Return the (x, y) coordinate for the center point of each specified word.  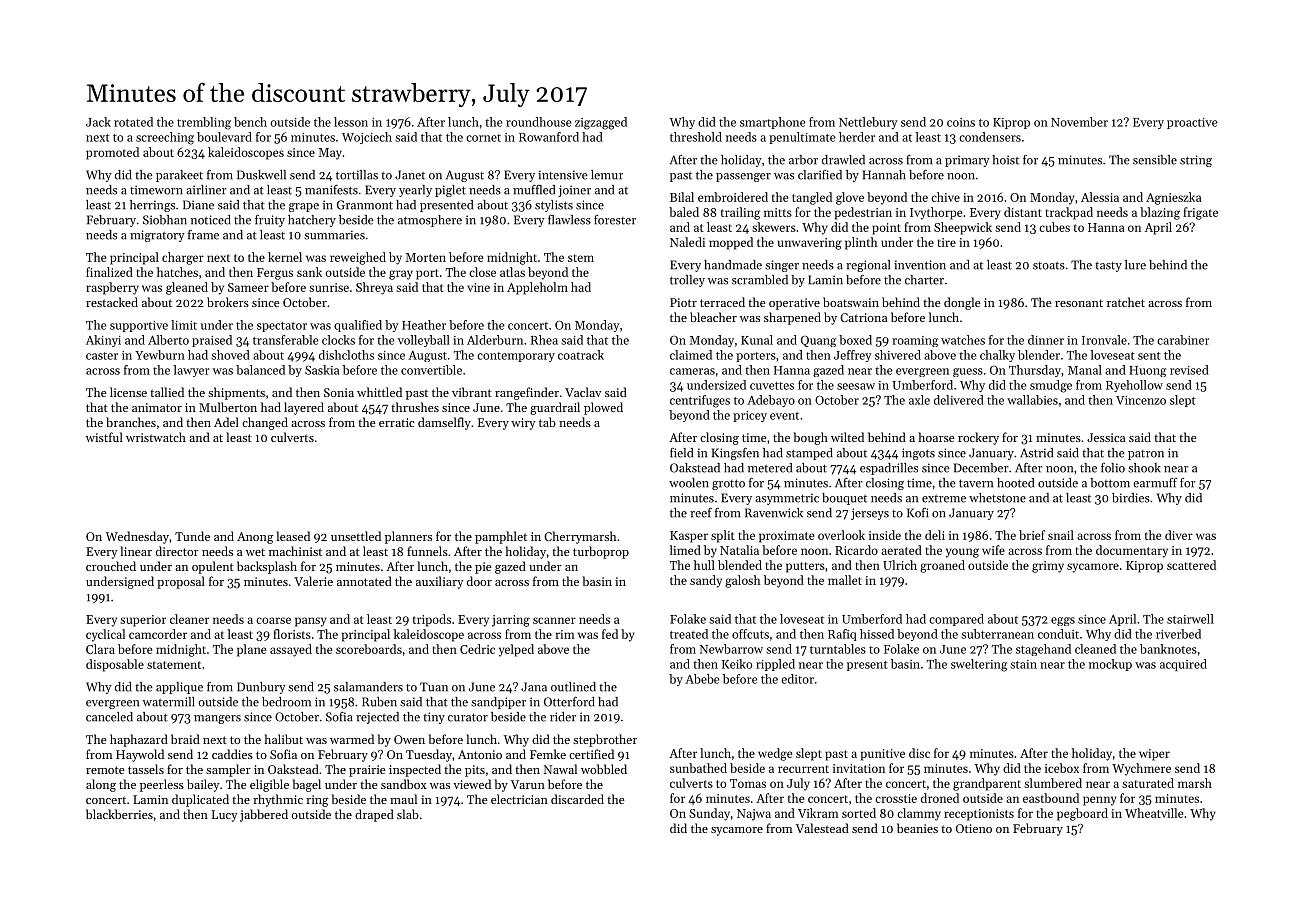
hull (704, 565)
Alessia (1100, 197)
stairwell (1190, 619)
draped (374, 815)
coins (961, 122)
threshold (696, 137)
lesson (351, 122)
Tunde (192, 536)
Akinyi (103, 341)
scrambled (760, 280)
